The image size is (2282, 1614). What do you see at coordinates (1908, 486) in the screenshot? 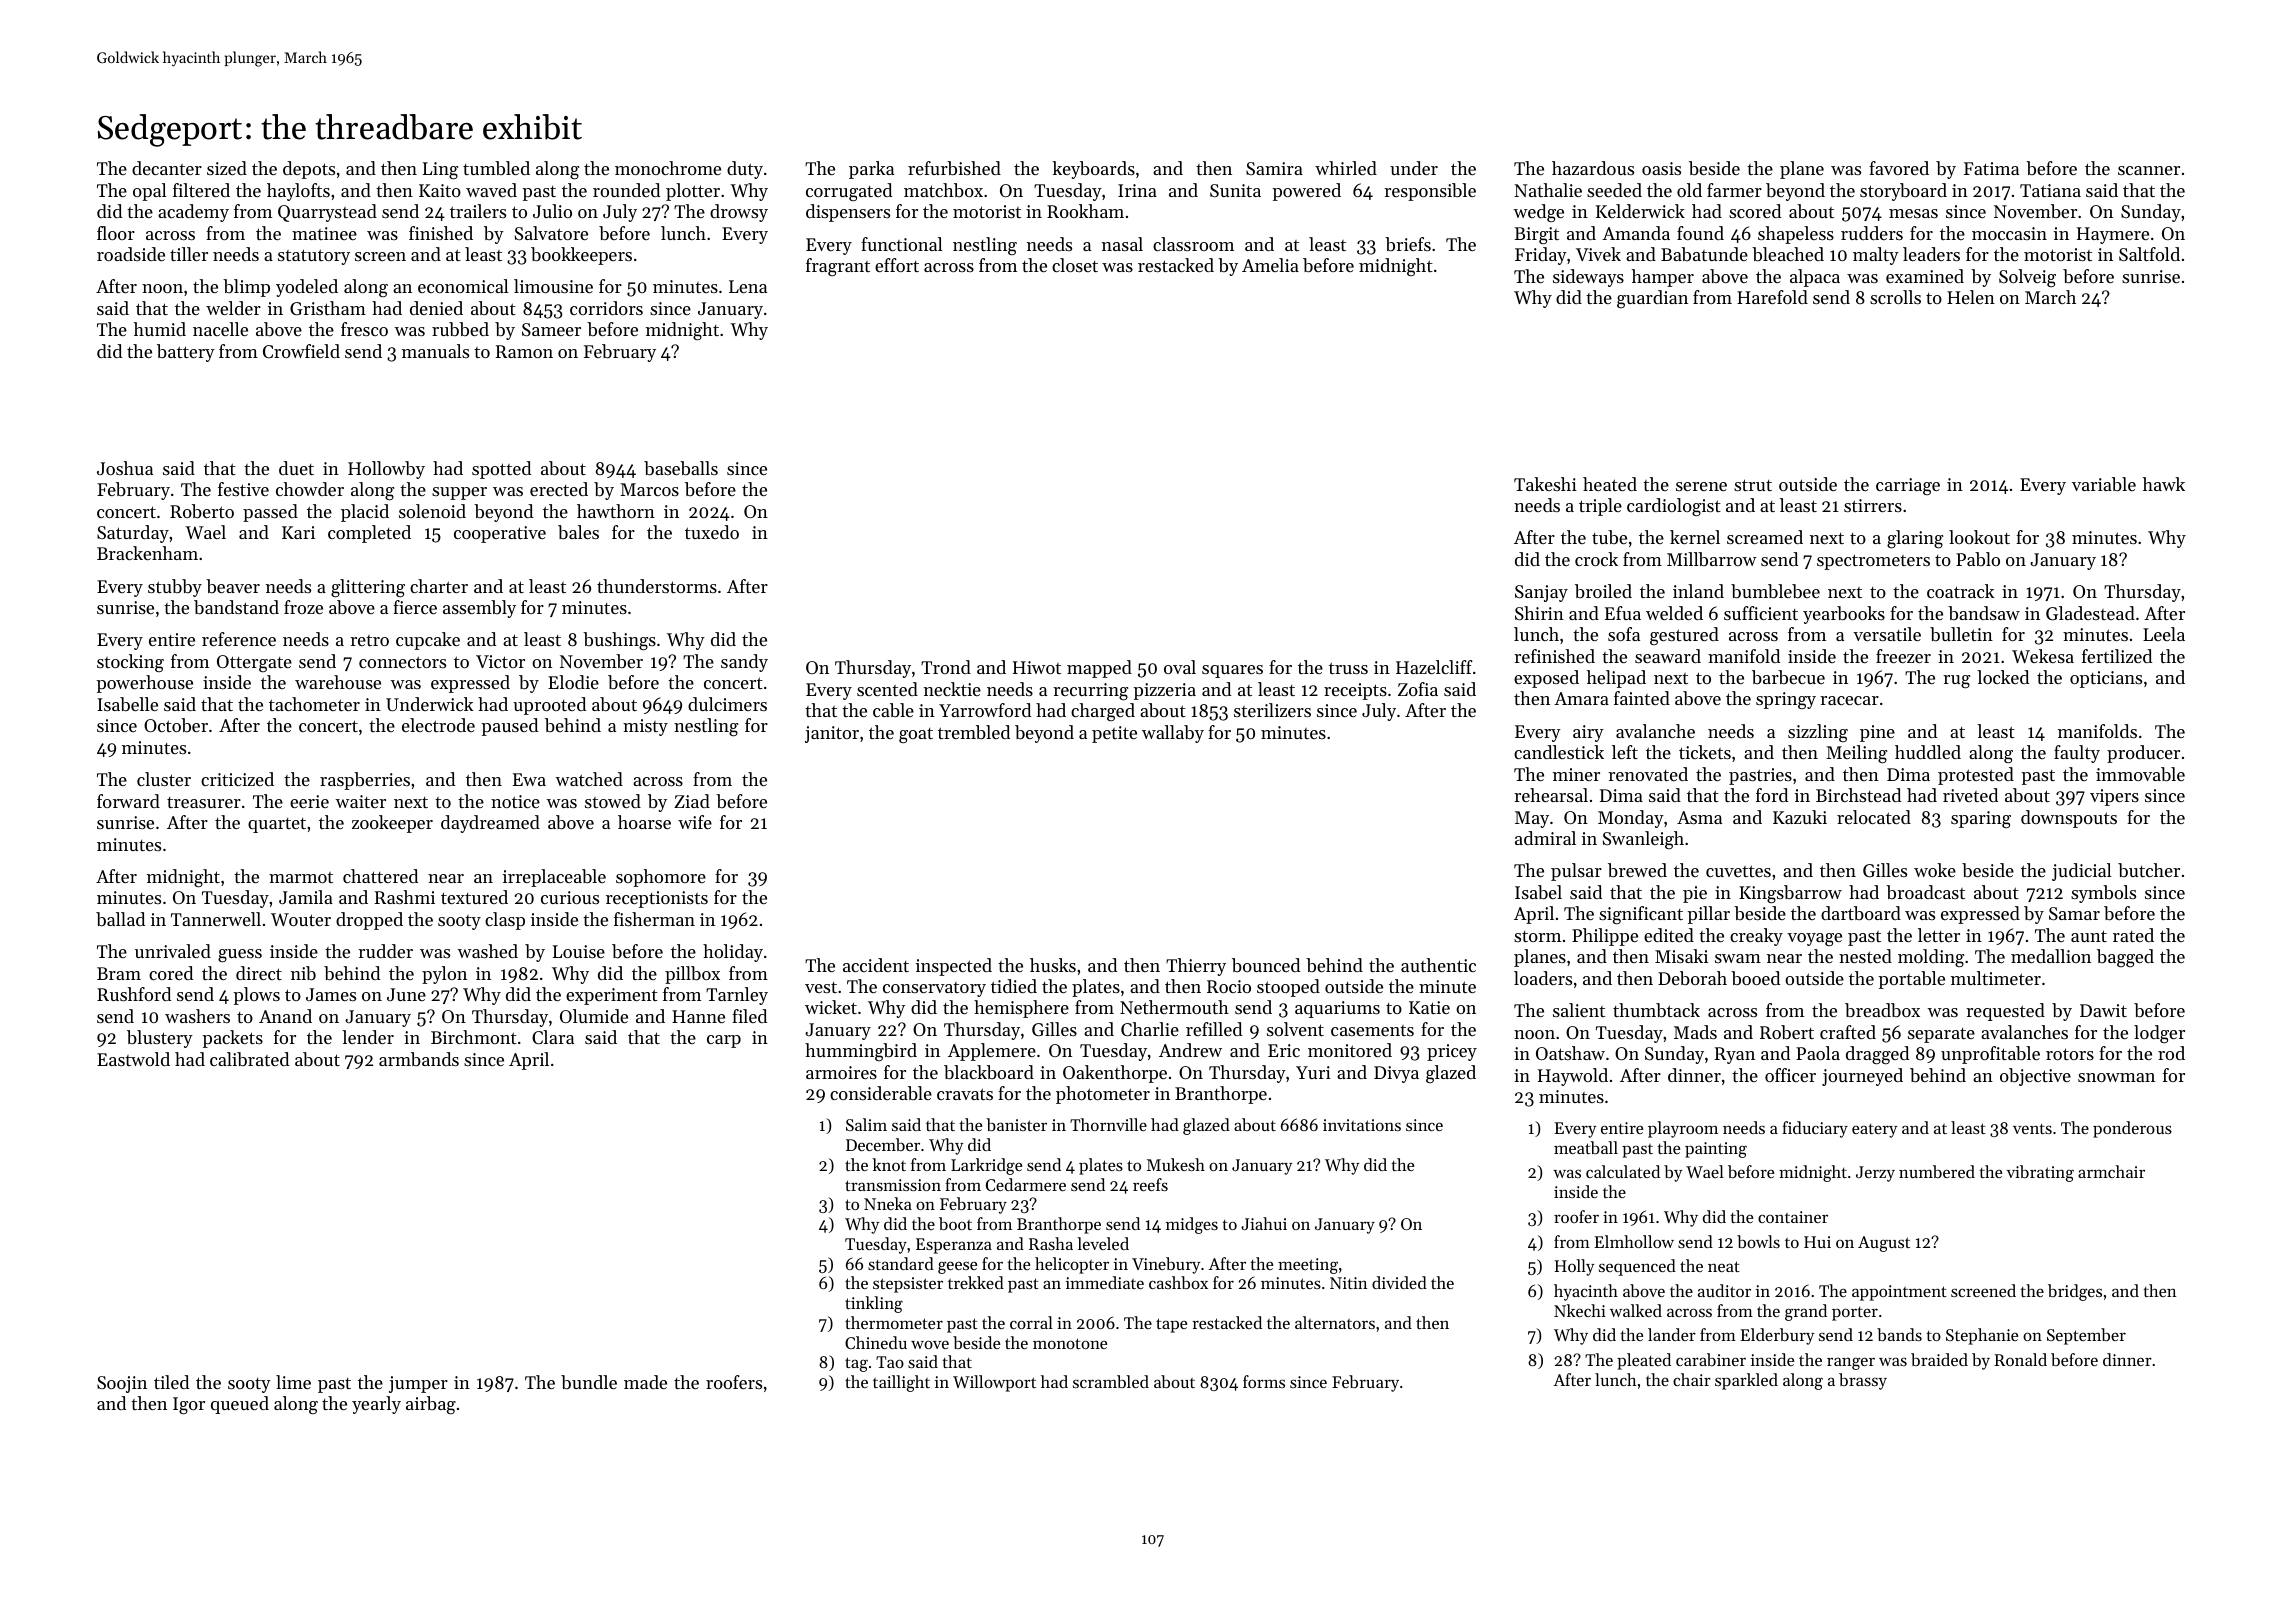
I see `carriage` at bounding box center [1908, 486].
